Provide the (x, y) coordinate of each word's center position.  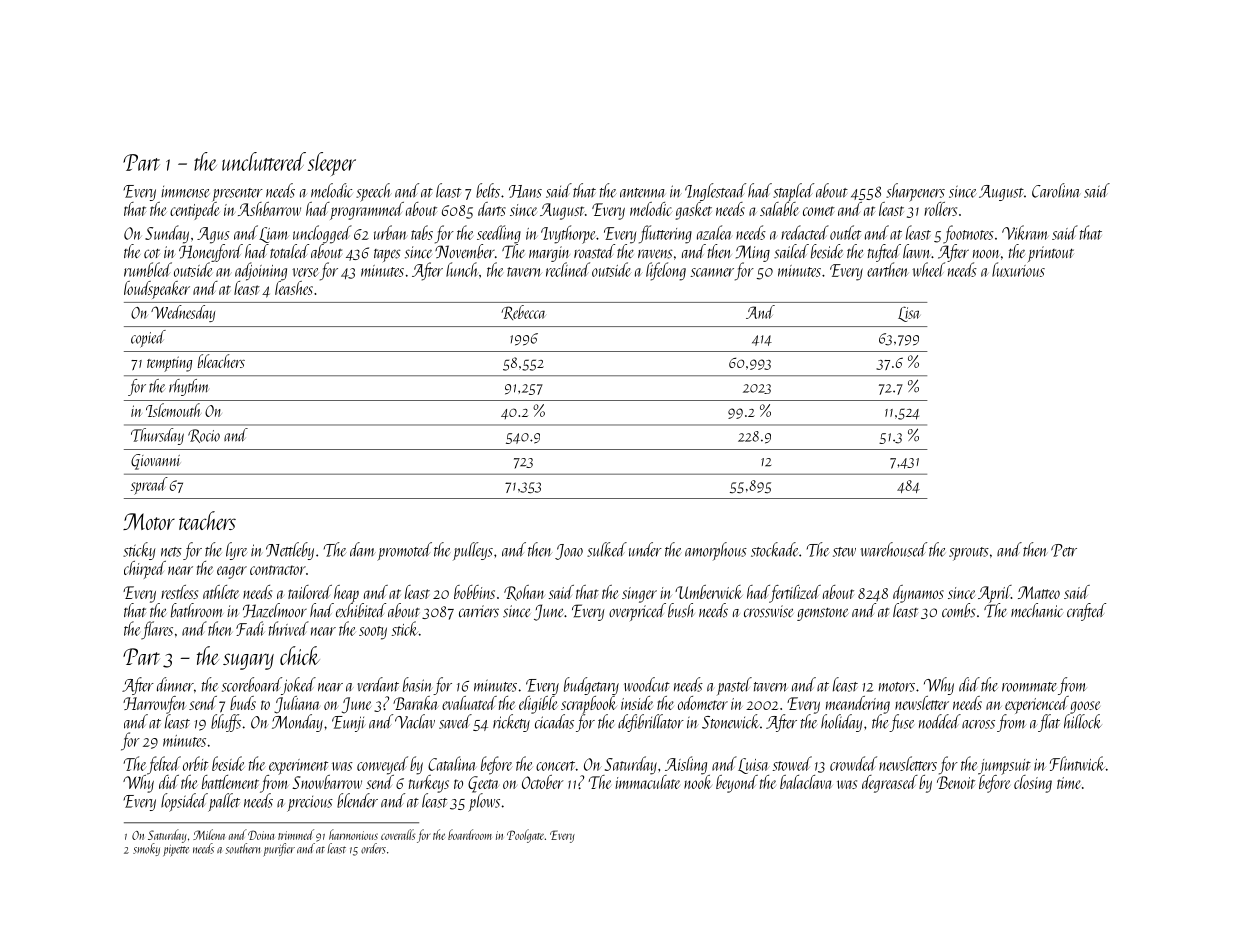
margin (549, 254)
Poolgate (525, 836)
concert (555, 766)
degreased (890, 784)
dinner (175, 684)
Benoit (956, 782)
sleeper (332, 164)
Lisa (909, 314)
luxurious (1018, 269)
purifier (279, 849)
